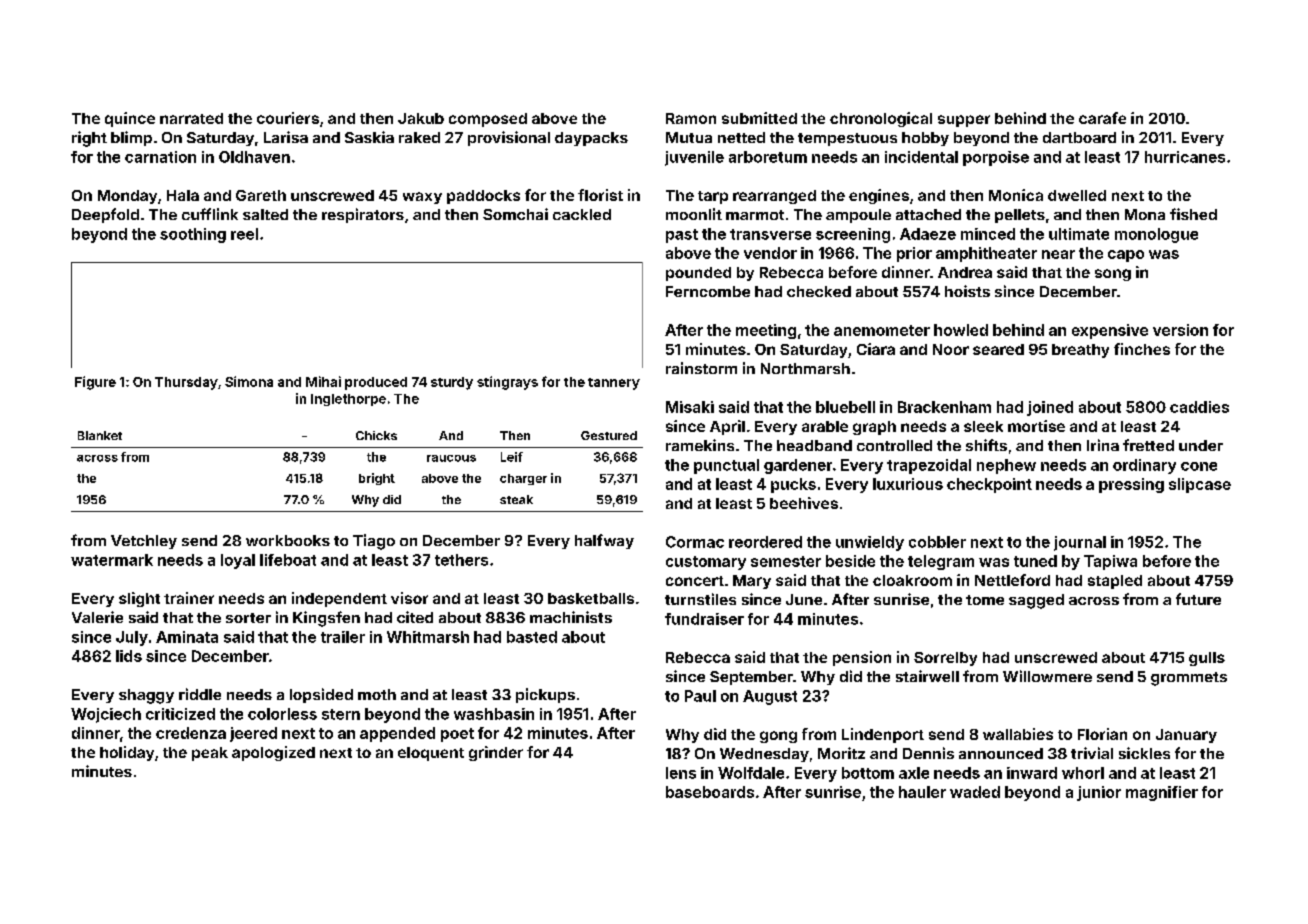 The height and width of the document is (924, 1308). What do you see at coordinates (512, 457) in the document?
I see `Leif` at bounding box center [512, 457].
